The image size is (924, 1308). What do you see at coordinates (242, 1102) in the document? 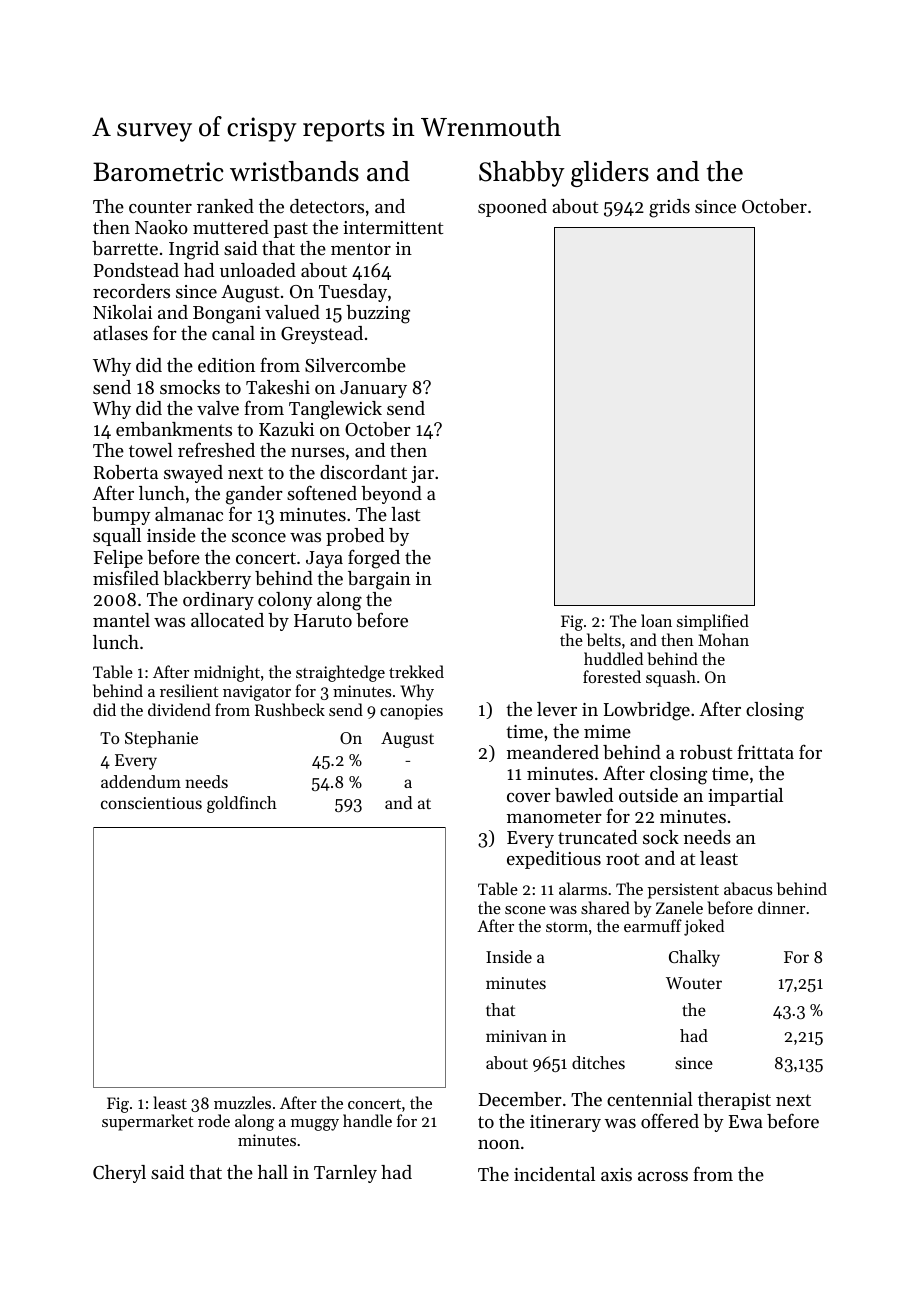
I see `muzzles` at bounding box center [242, 1102].
